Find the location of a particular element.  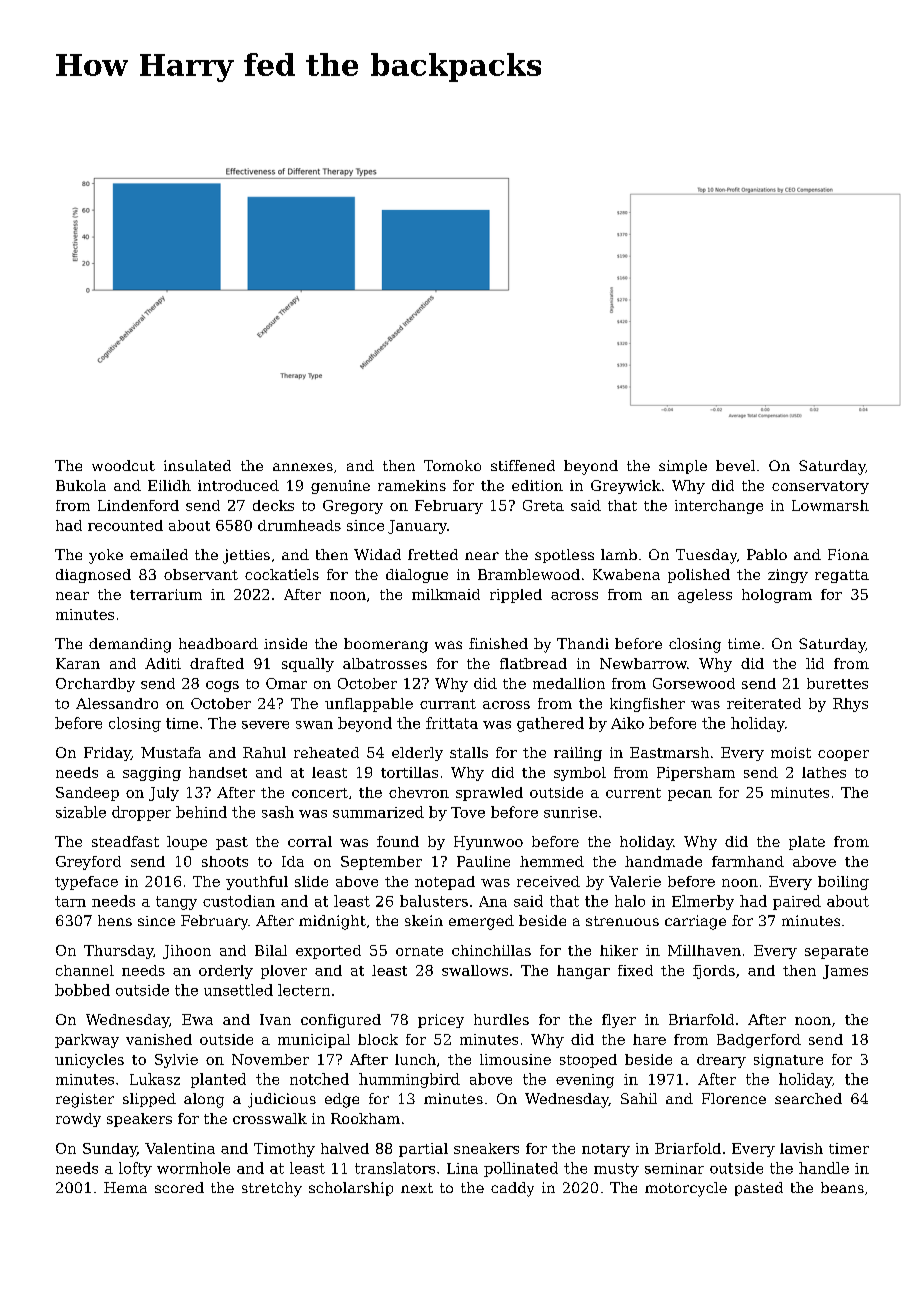

stiffened is located at coordinates (523, 465).
